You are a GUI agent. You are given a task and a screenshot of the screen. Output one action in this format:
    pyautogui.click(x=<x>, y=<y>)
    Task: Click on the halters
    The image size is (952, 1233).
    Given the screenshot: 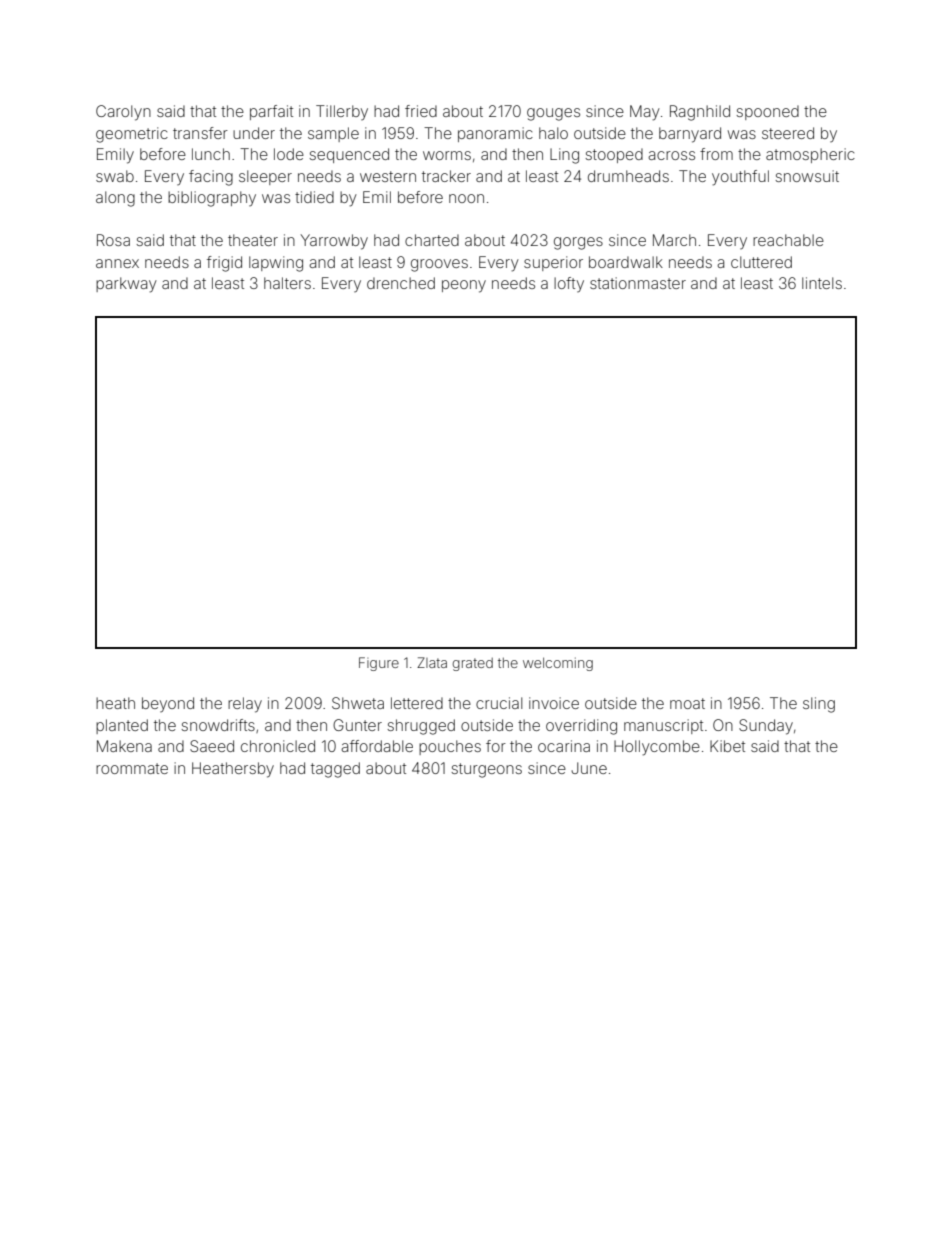 What is the action you would take?
    pyautogui.click(x=287, y=283)
